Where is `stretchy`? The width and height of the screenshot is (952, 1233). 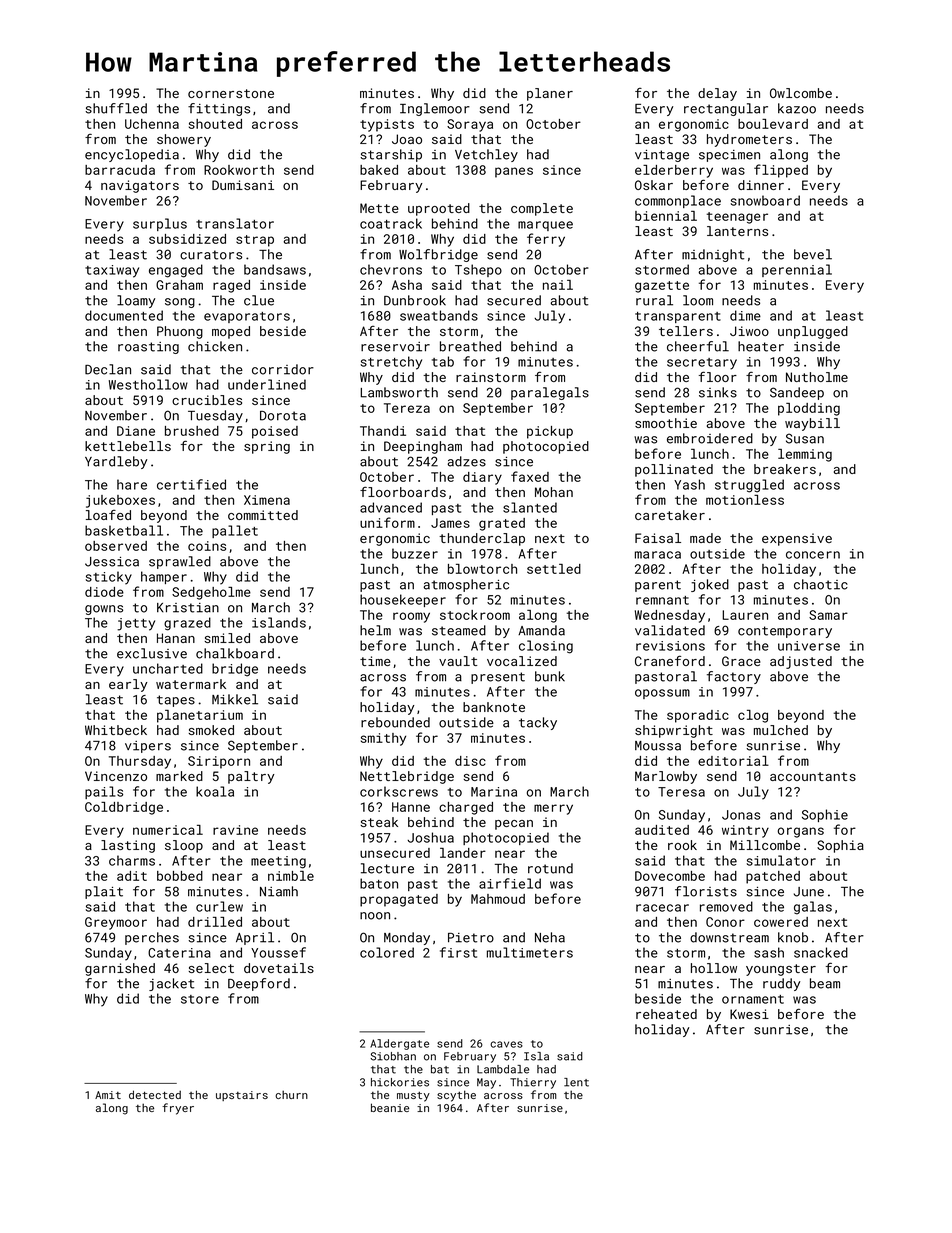
stretchy is located at coordinates (391, 363).
